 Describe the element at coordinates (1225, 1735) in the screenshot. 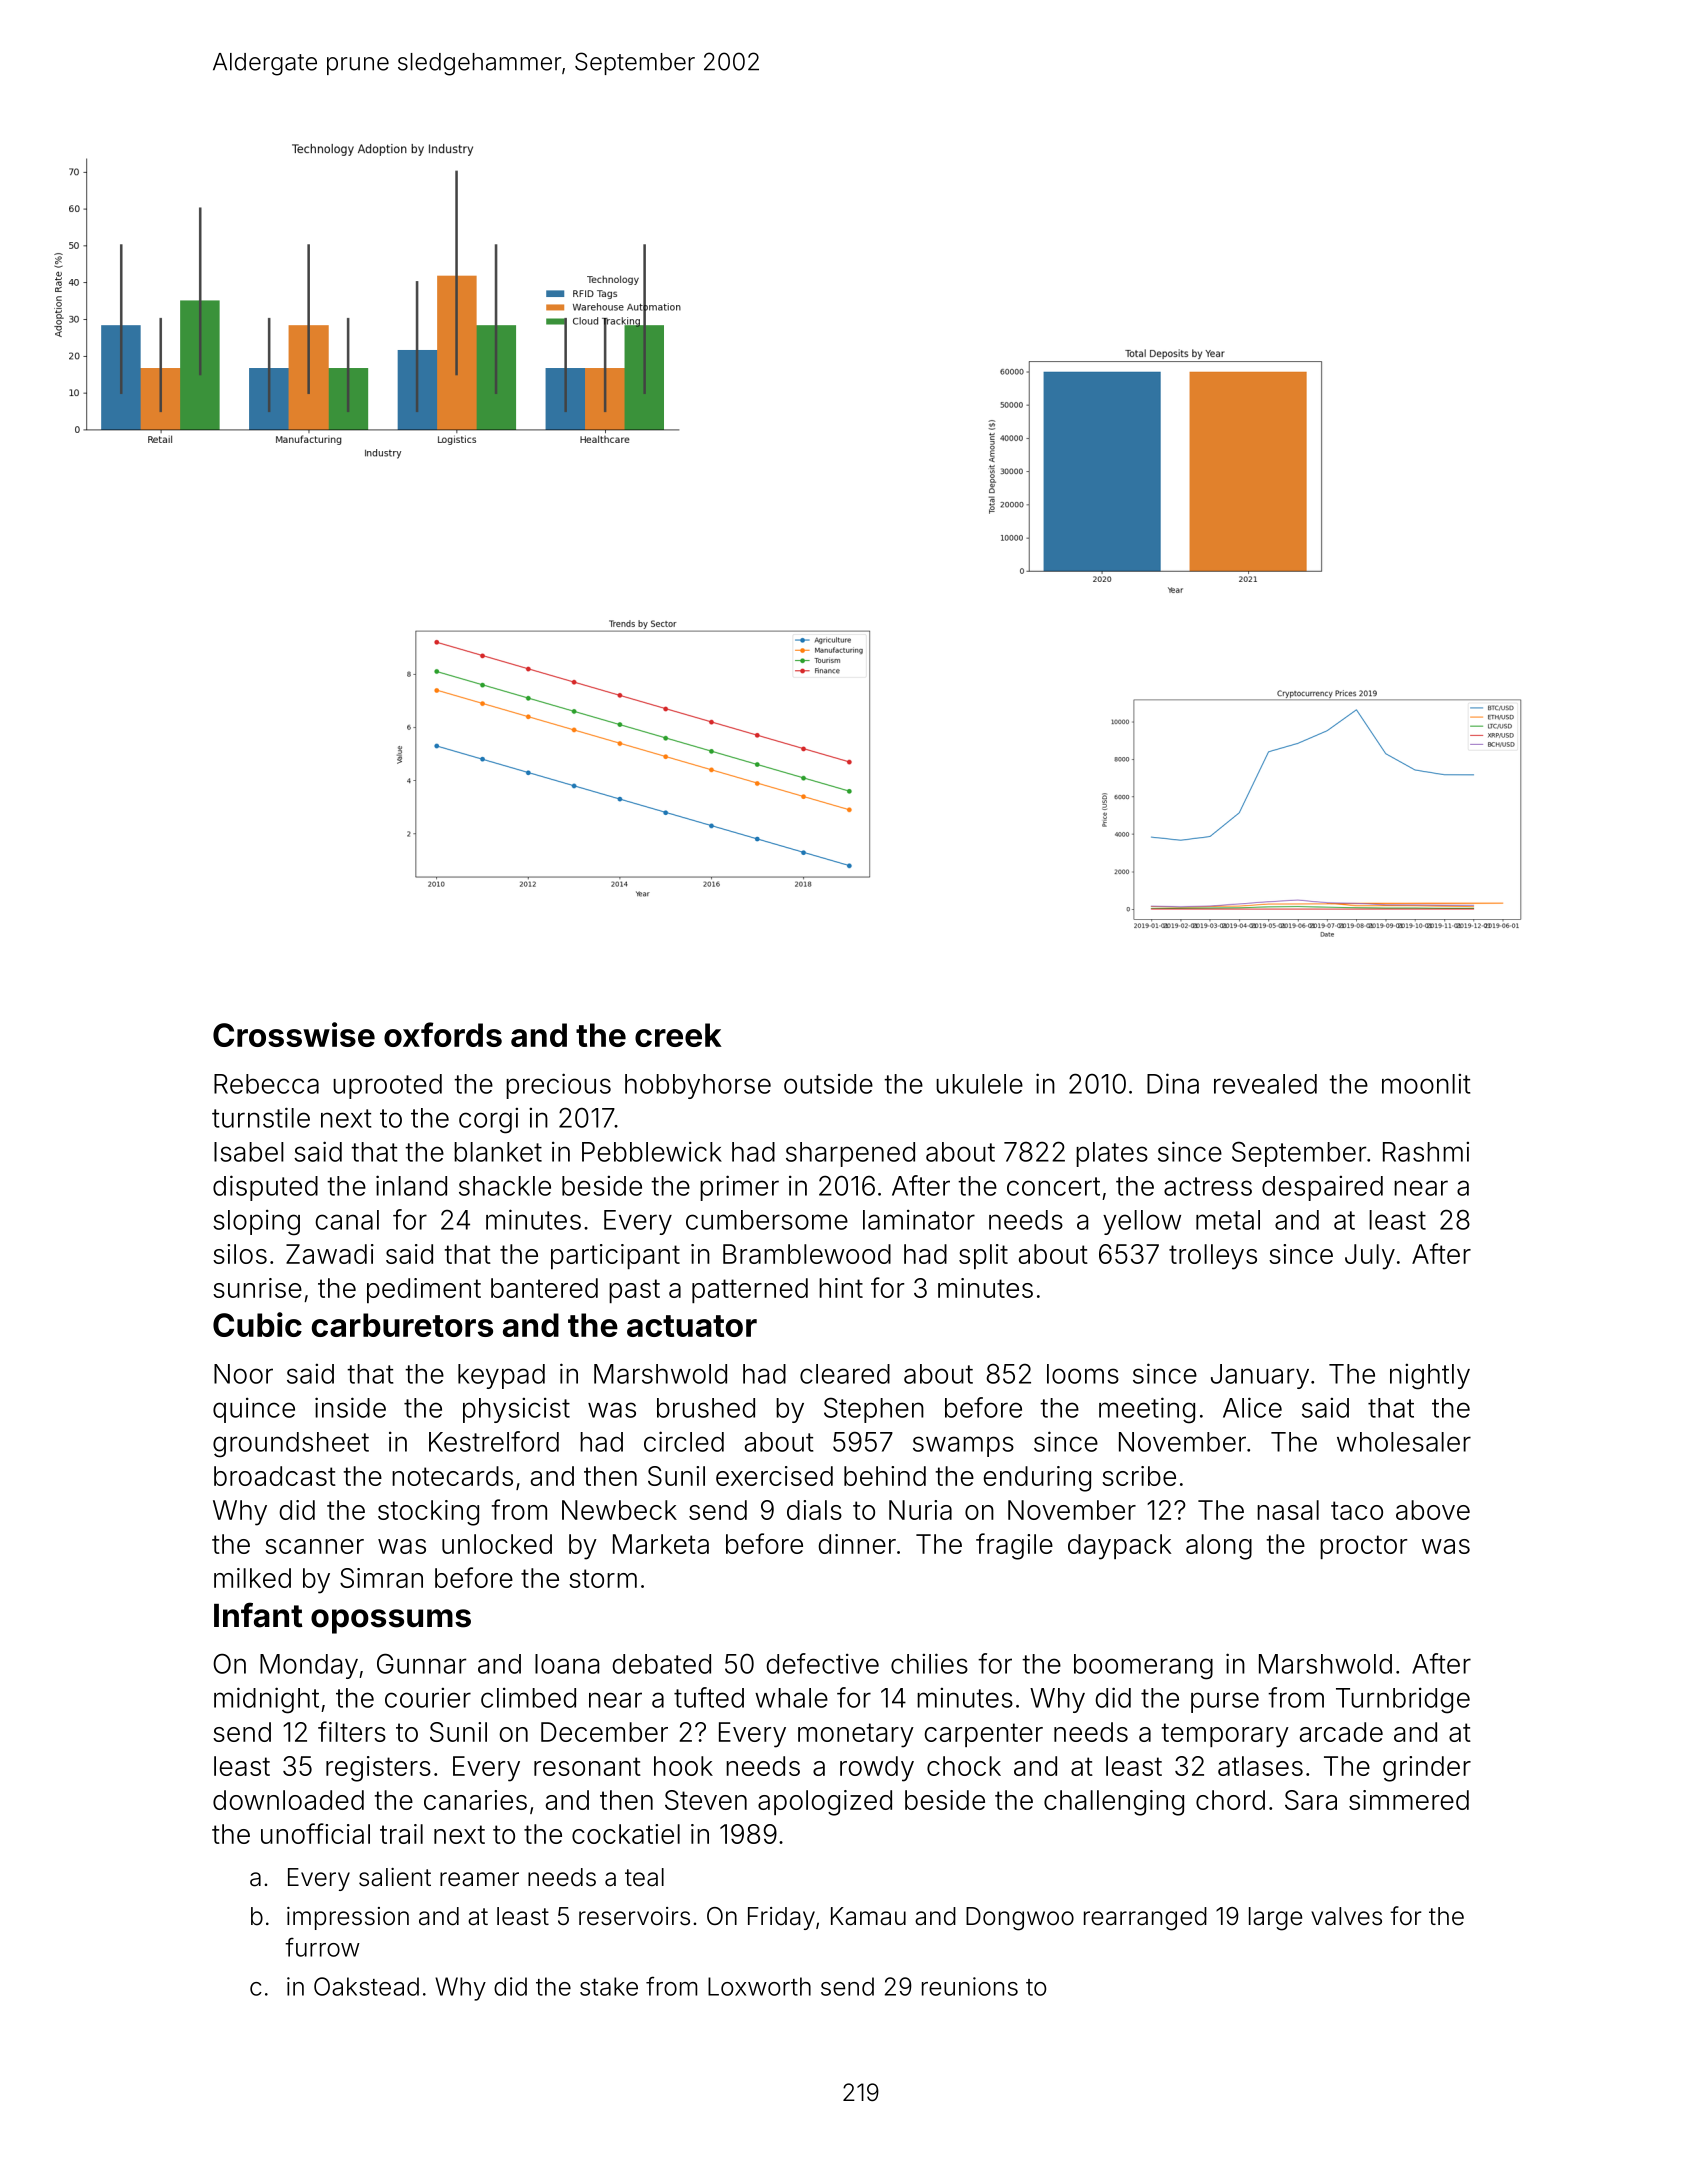

I see `temporary` at that location.
